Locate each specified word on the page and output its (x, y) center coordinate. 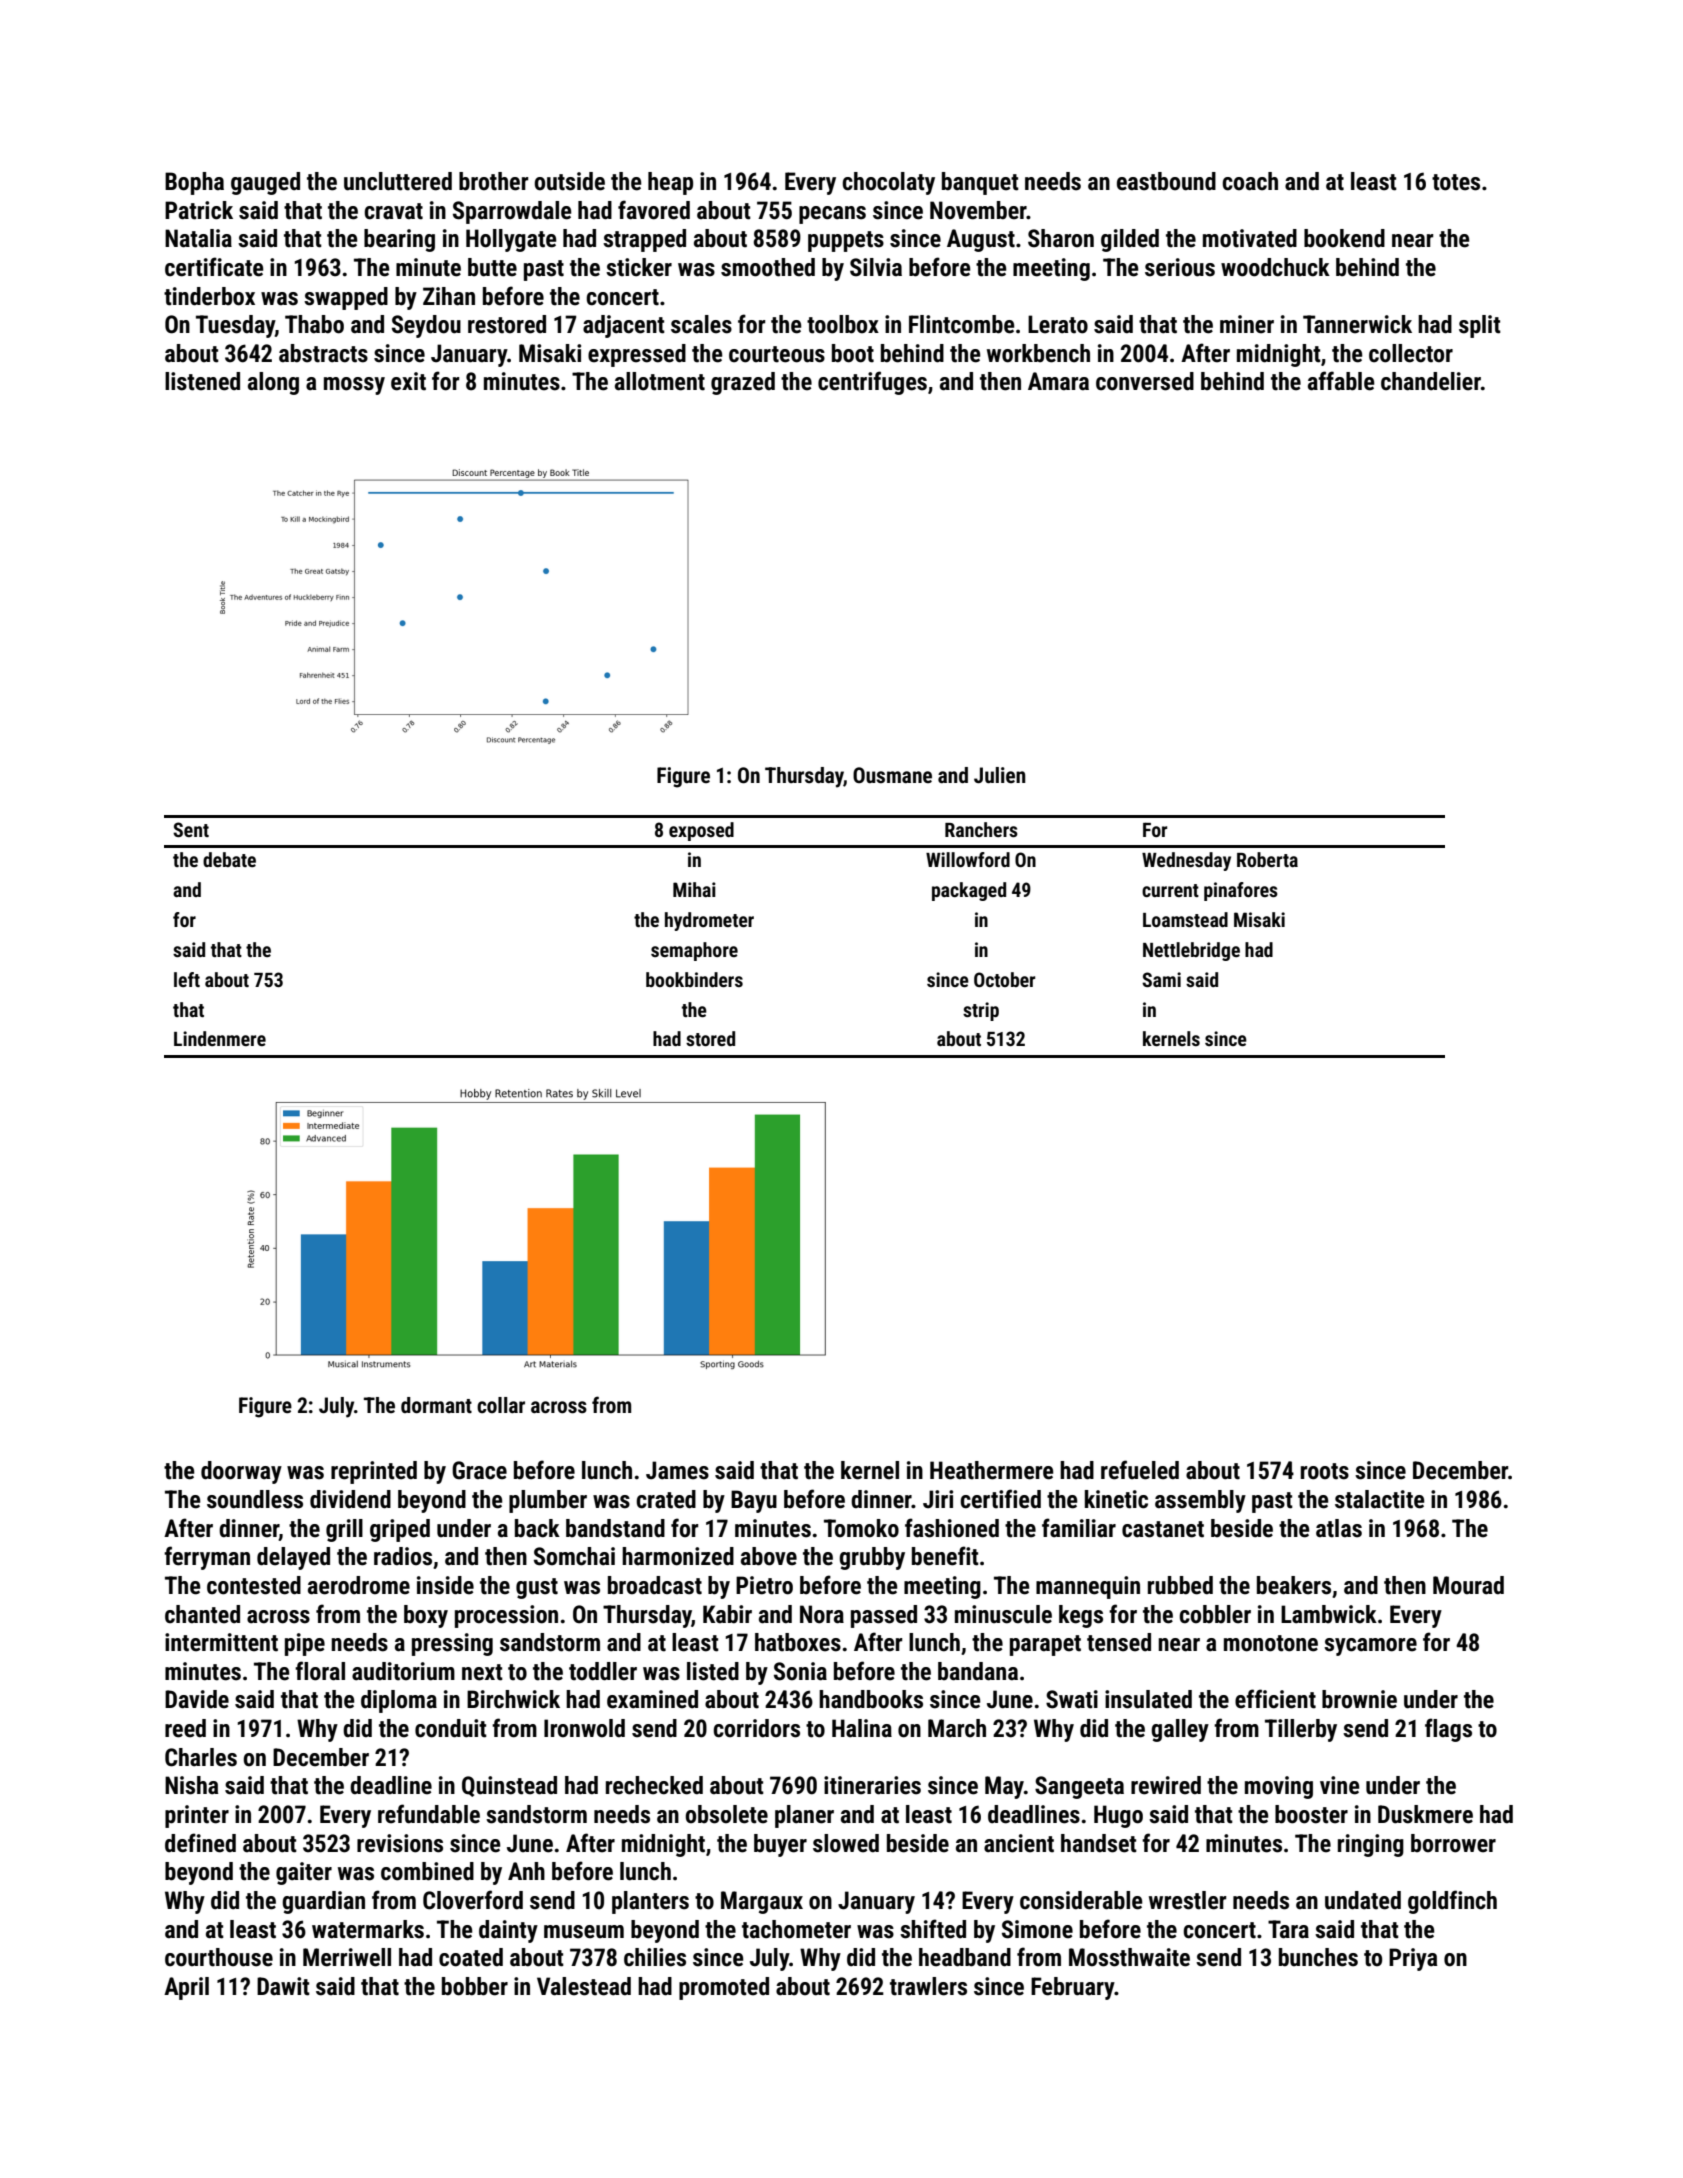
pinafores (1241, 891)
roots (1325, 1471)
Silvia (876, 267)
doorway (241, 1472)
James (677, 1470)
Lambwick (1329, 1614)
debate (229, 859)
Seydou (426, 326)
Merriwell (347, 1957)
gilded (1130, 240)
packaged (969, 891)
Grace (479, 1470)
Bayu (754, 1501)
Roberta (1267, 859)
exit (408, 381)
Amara (1058, 381)
